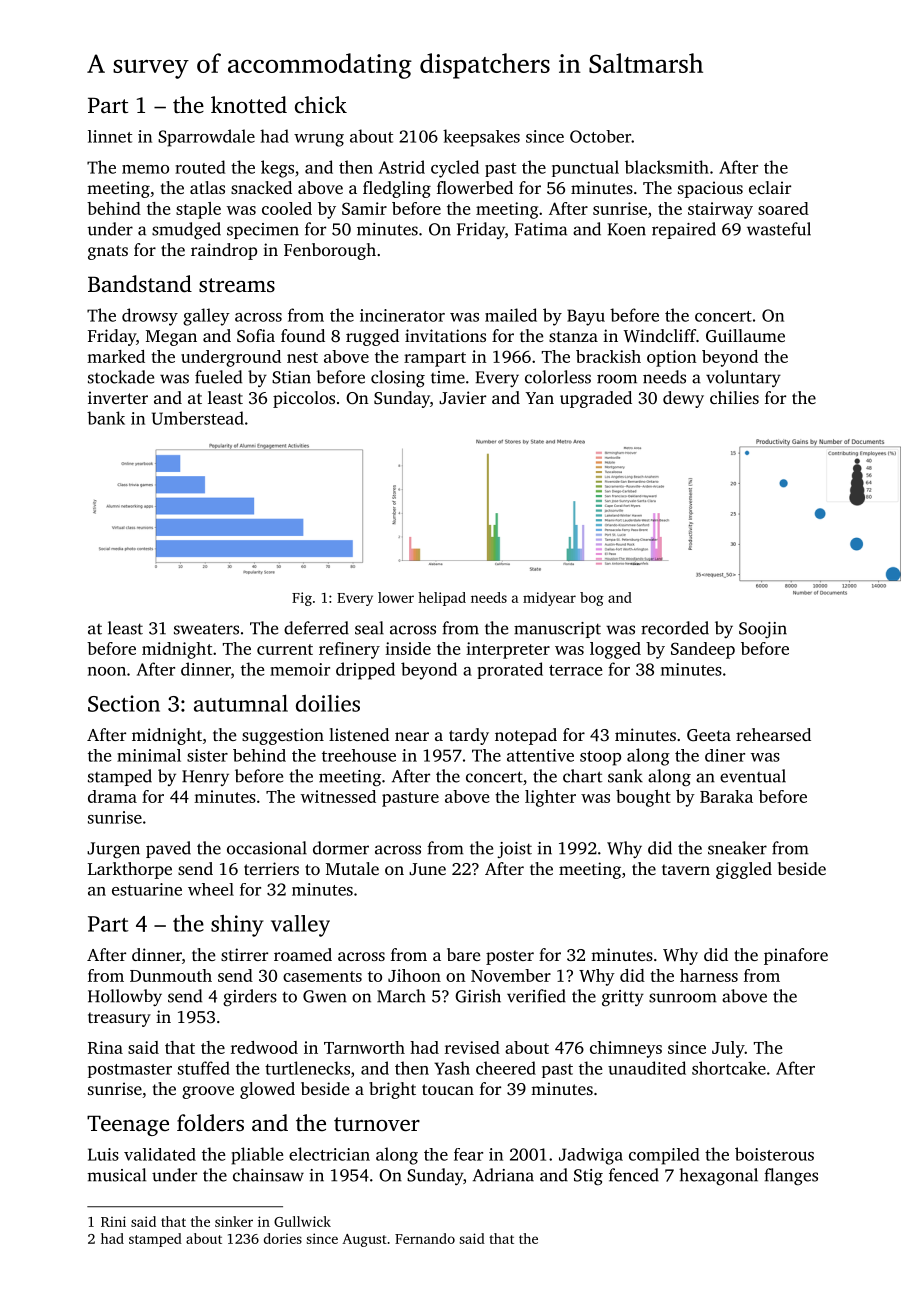 The height and width of the page is (1314, 924). What do you see at coordinates (743, 378) in the page?
I see `voluntary` at bounding box center [743, 378].
